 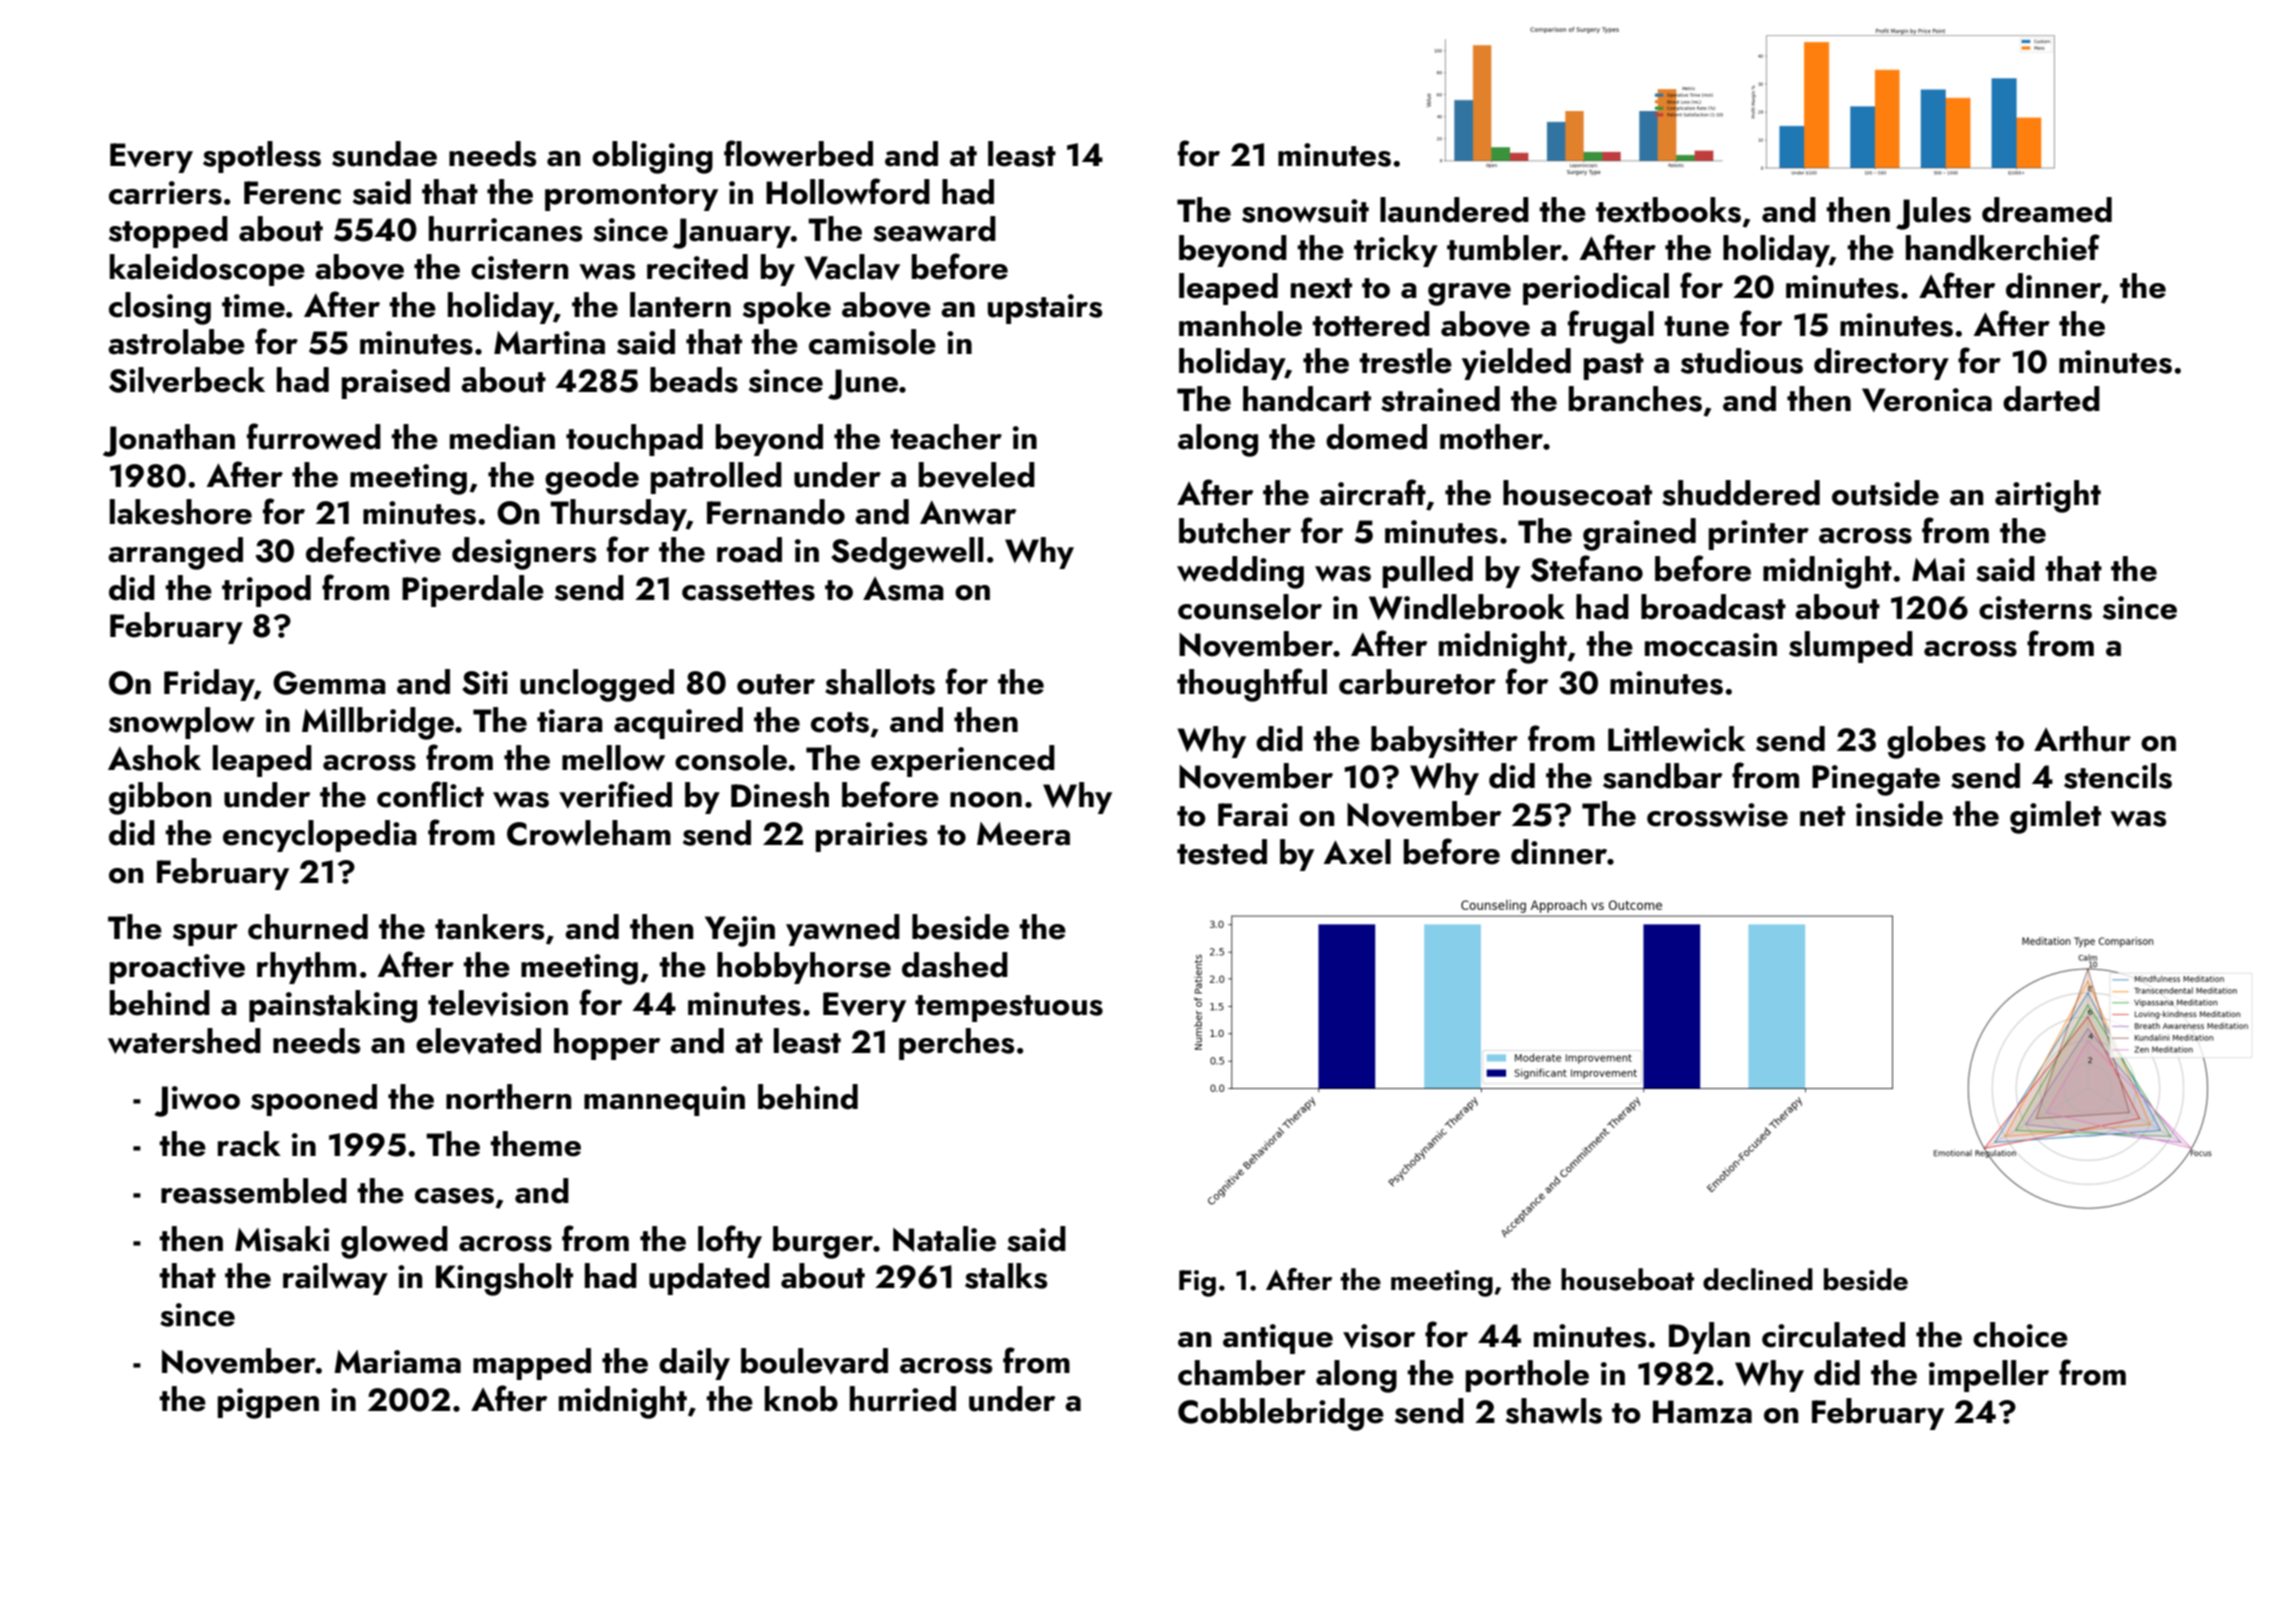 I want to click on aircraft, so click(x=1373, y=492).
